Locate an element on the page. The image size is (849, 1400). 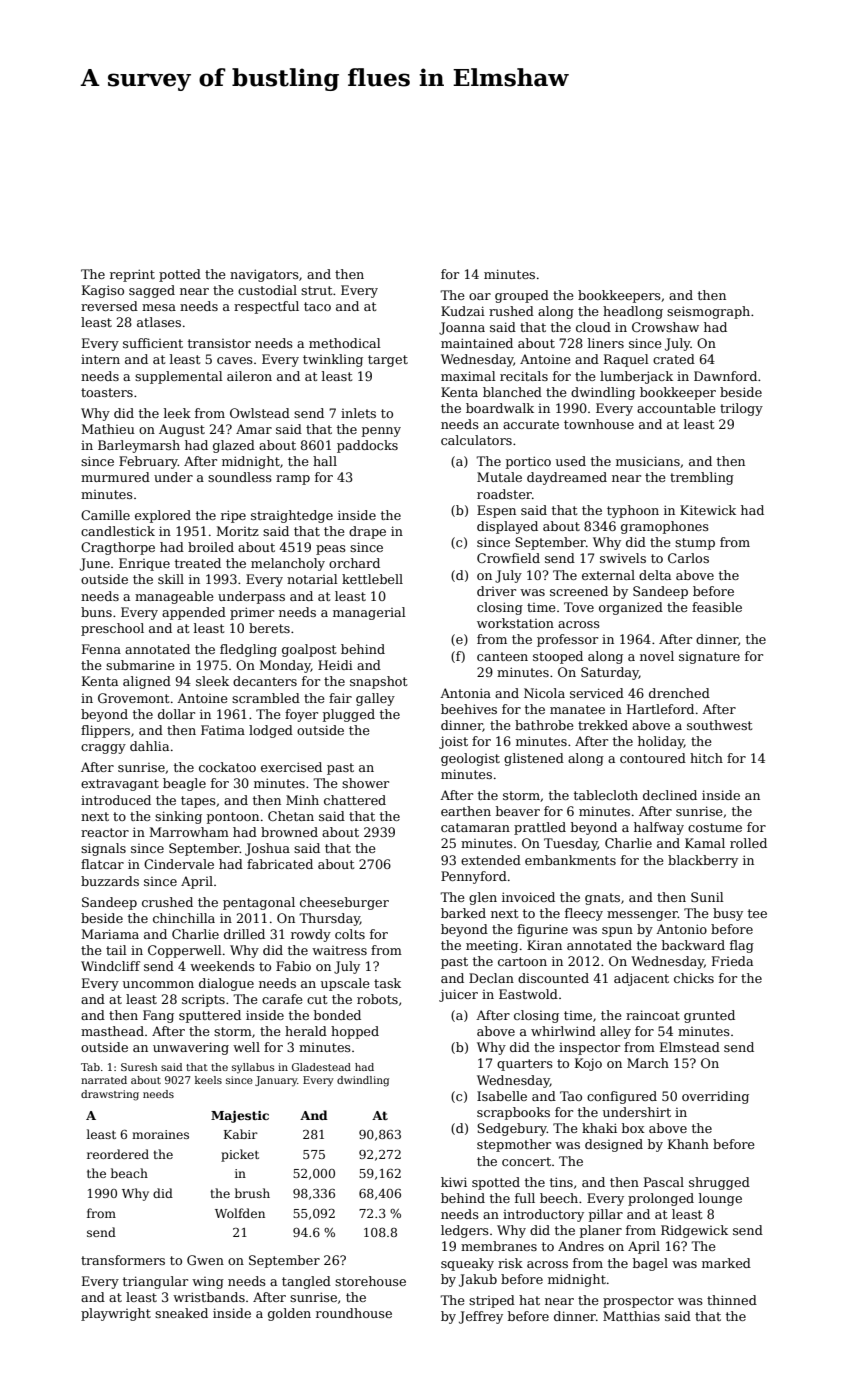
picket is located at coordinates (240, 1155).
